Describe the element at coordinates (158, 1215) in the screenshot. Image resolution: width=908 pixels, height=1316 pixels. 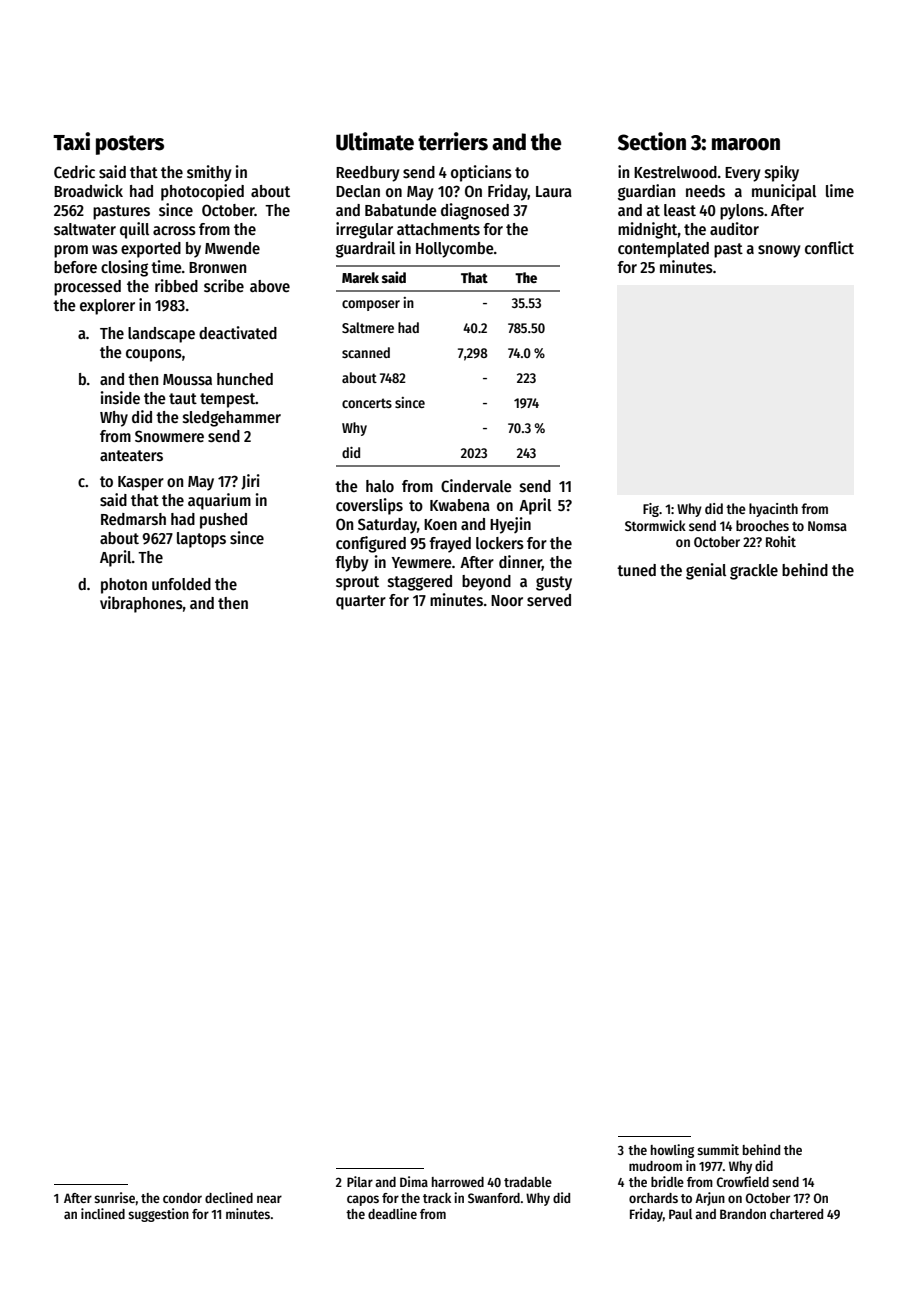
I see `suggestion` at that location.
